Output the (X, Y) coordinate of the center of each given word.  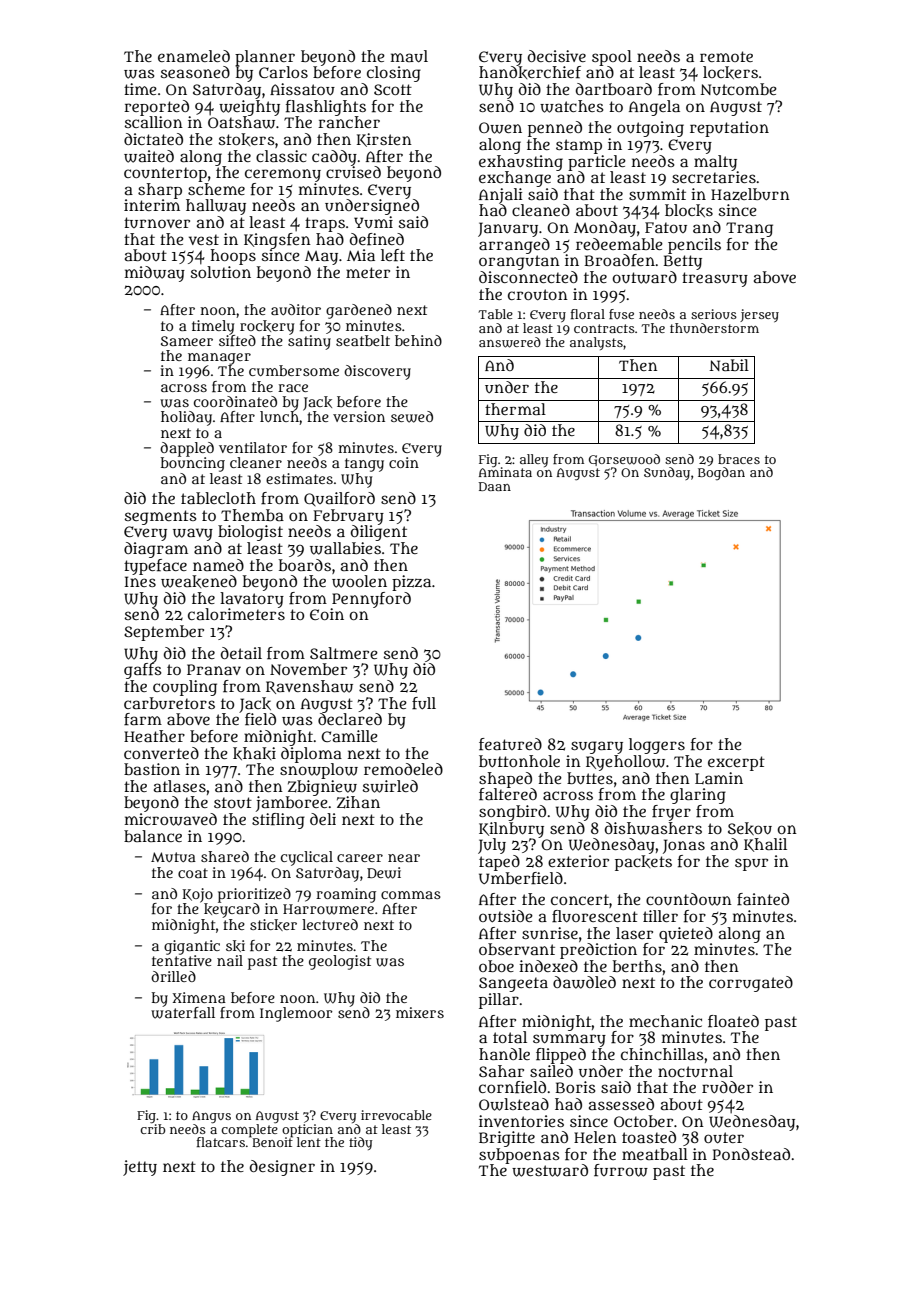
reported (156, 108)
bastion (152, 769)
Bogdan (721, 473)
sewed (412, 417)
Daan (495, 486)
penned (555, 129)
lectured (330, 924)
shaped (505, 780)
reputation (729, 129)
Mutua (173, 857)
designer (282, 1168)
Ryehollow (625, 763)
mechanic (665, 1021)
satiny (309, 342)
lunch (279, 416)
